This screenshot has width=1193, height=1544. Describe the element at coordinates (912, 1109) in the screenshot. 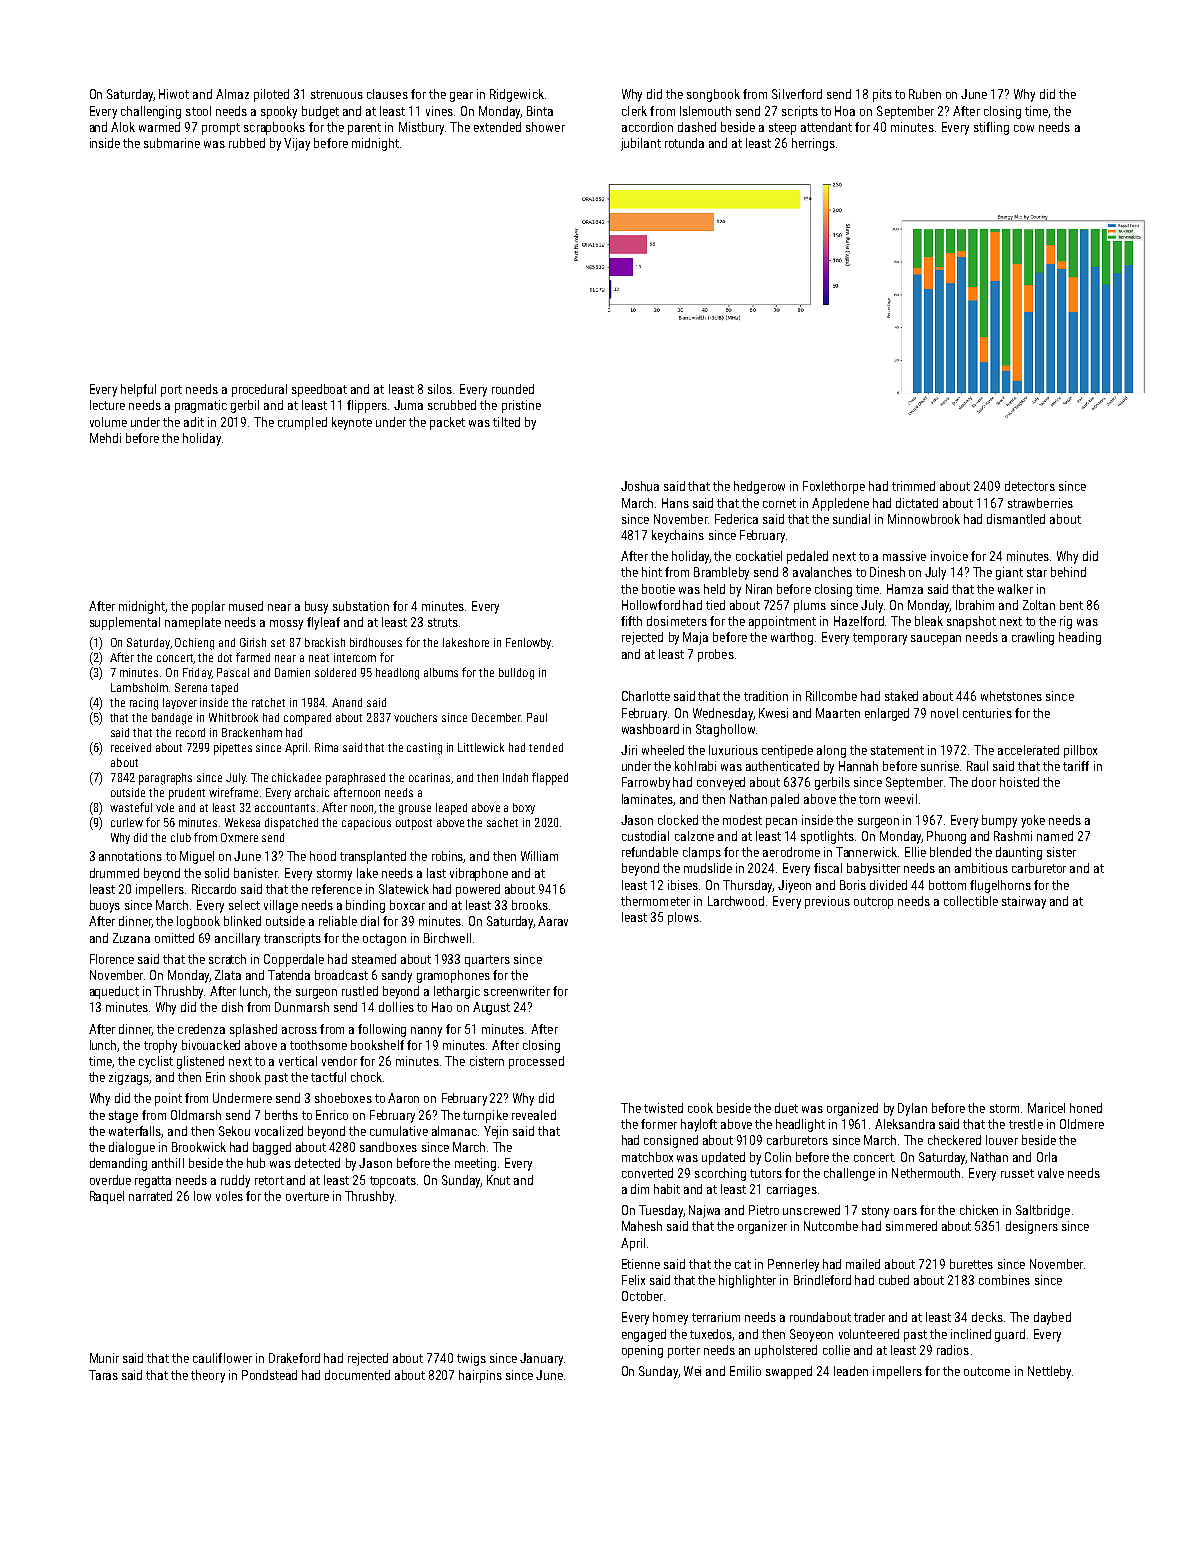

I see `Dylan` at that location.
